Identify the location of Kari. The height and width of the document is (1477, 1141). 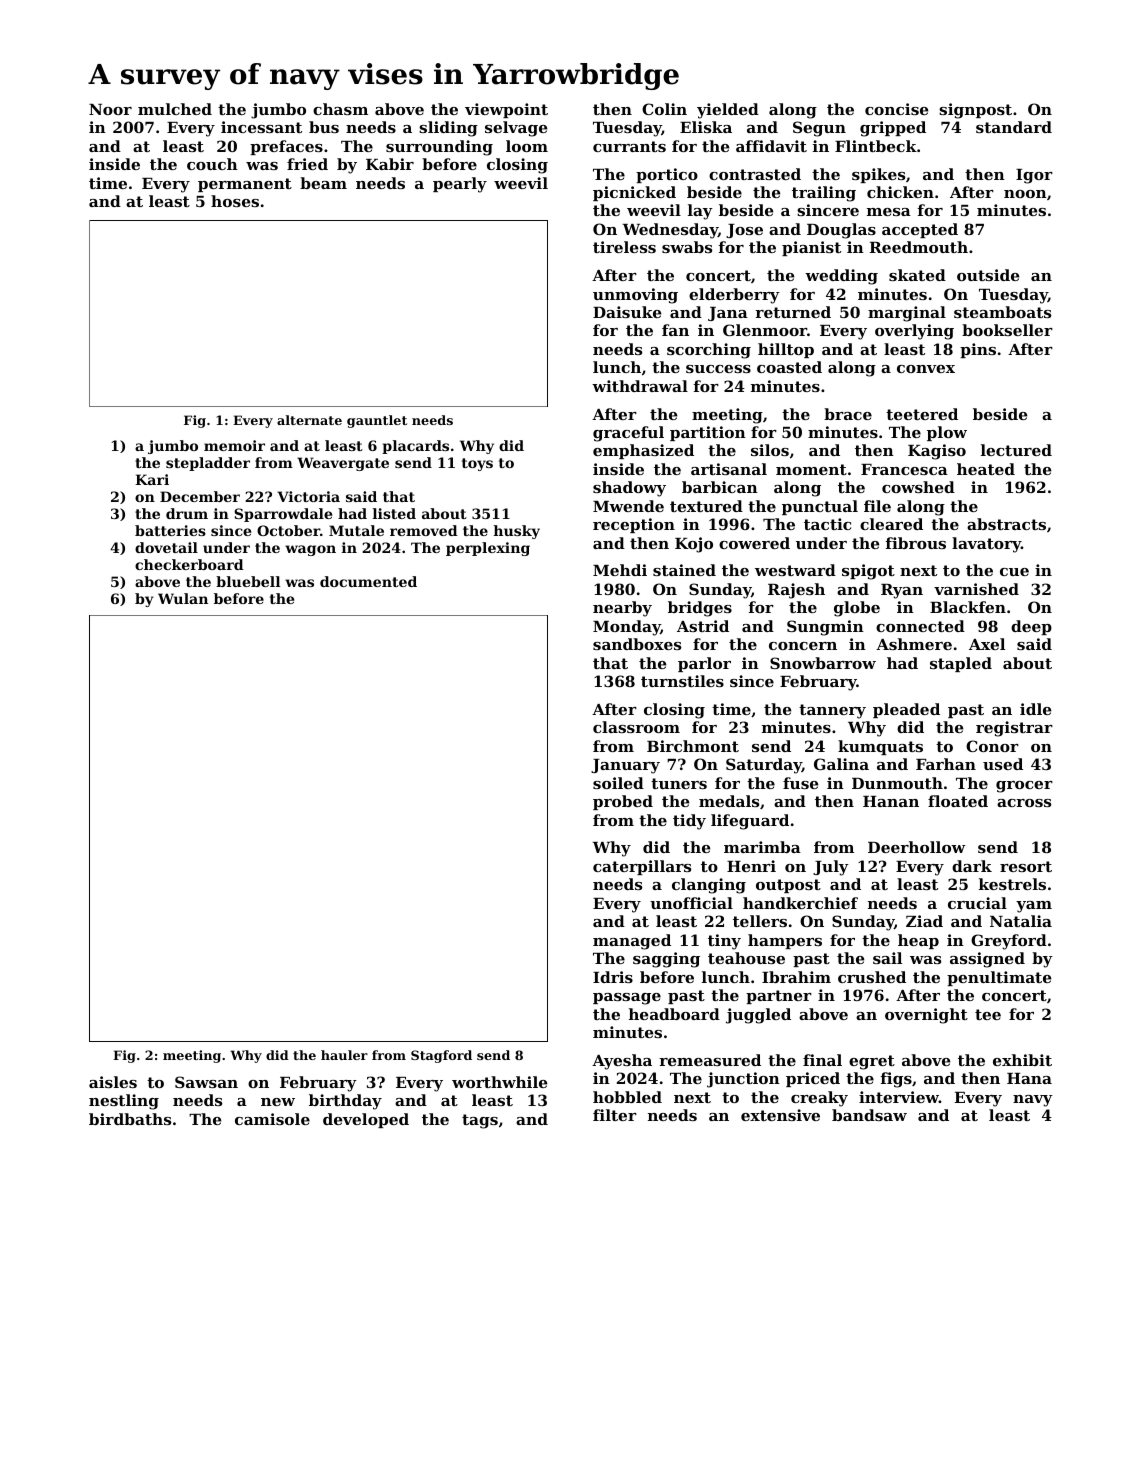
(152, 479).
